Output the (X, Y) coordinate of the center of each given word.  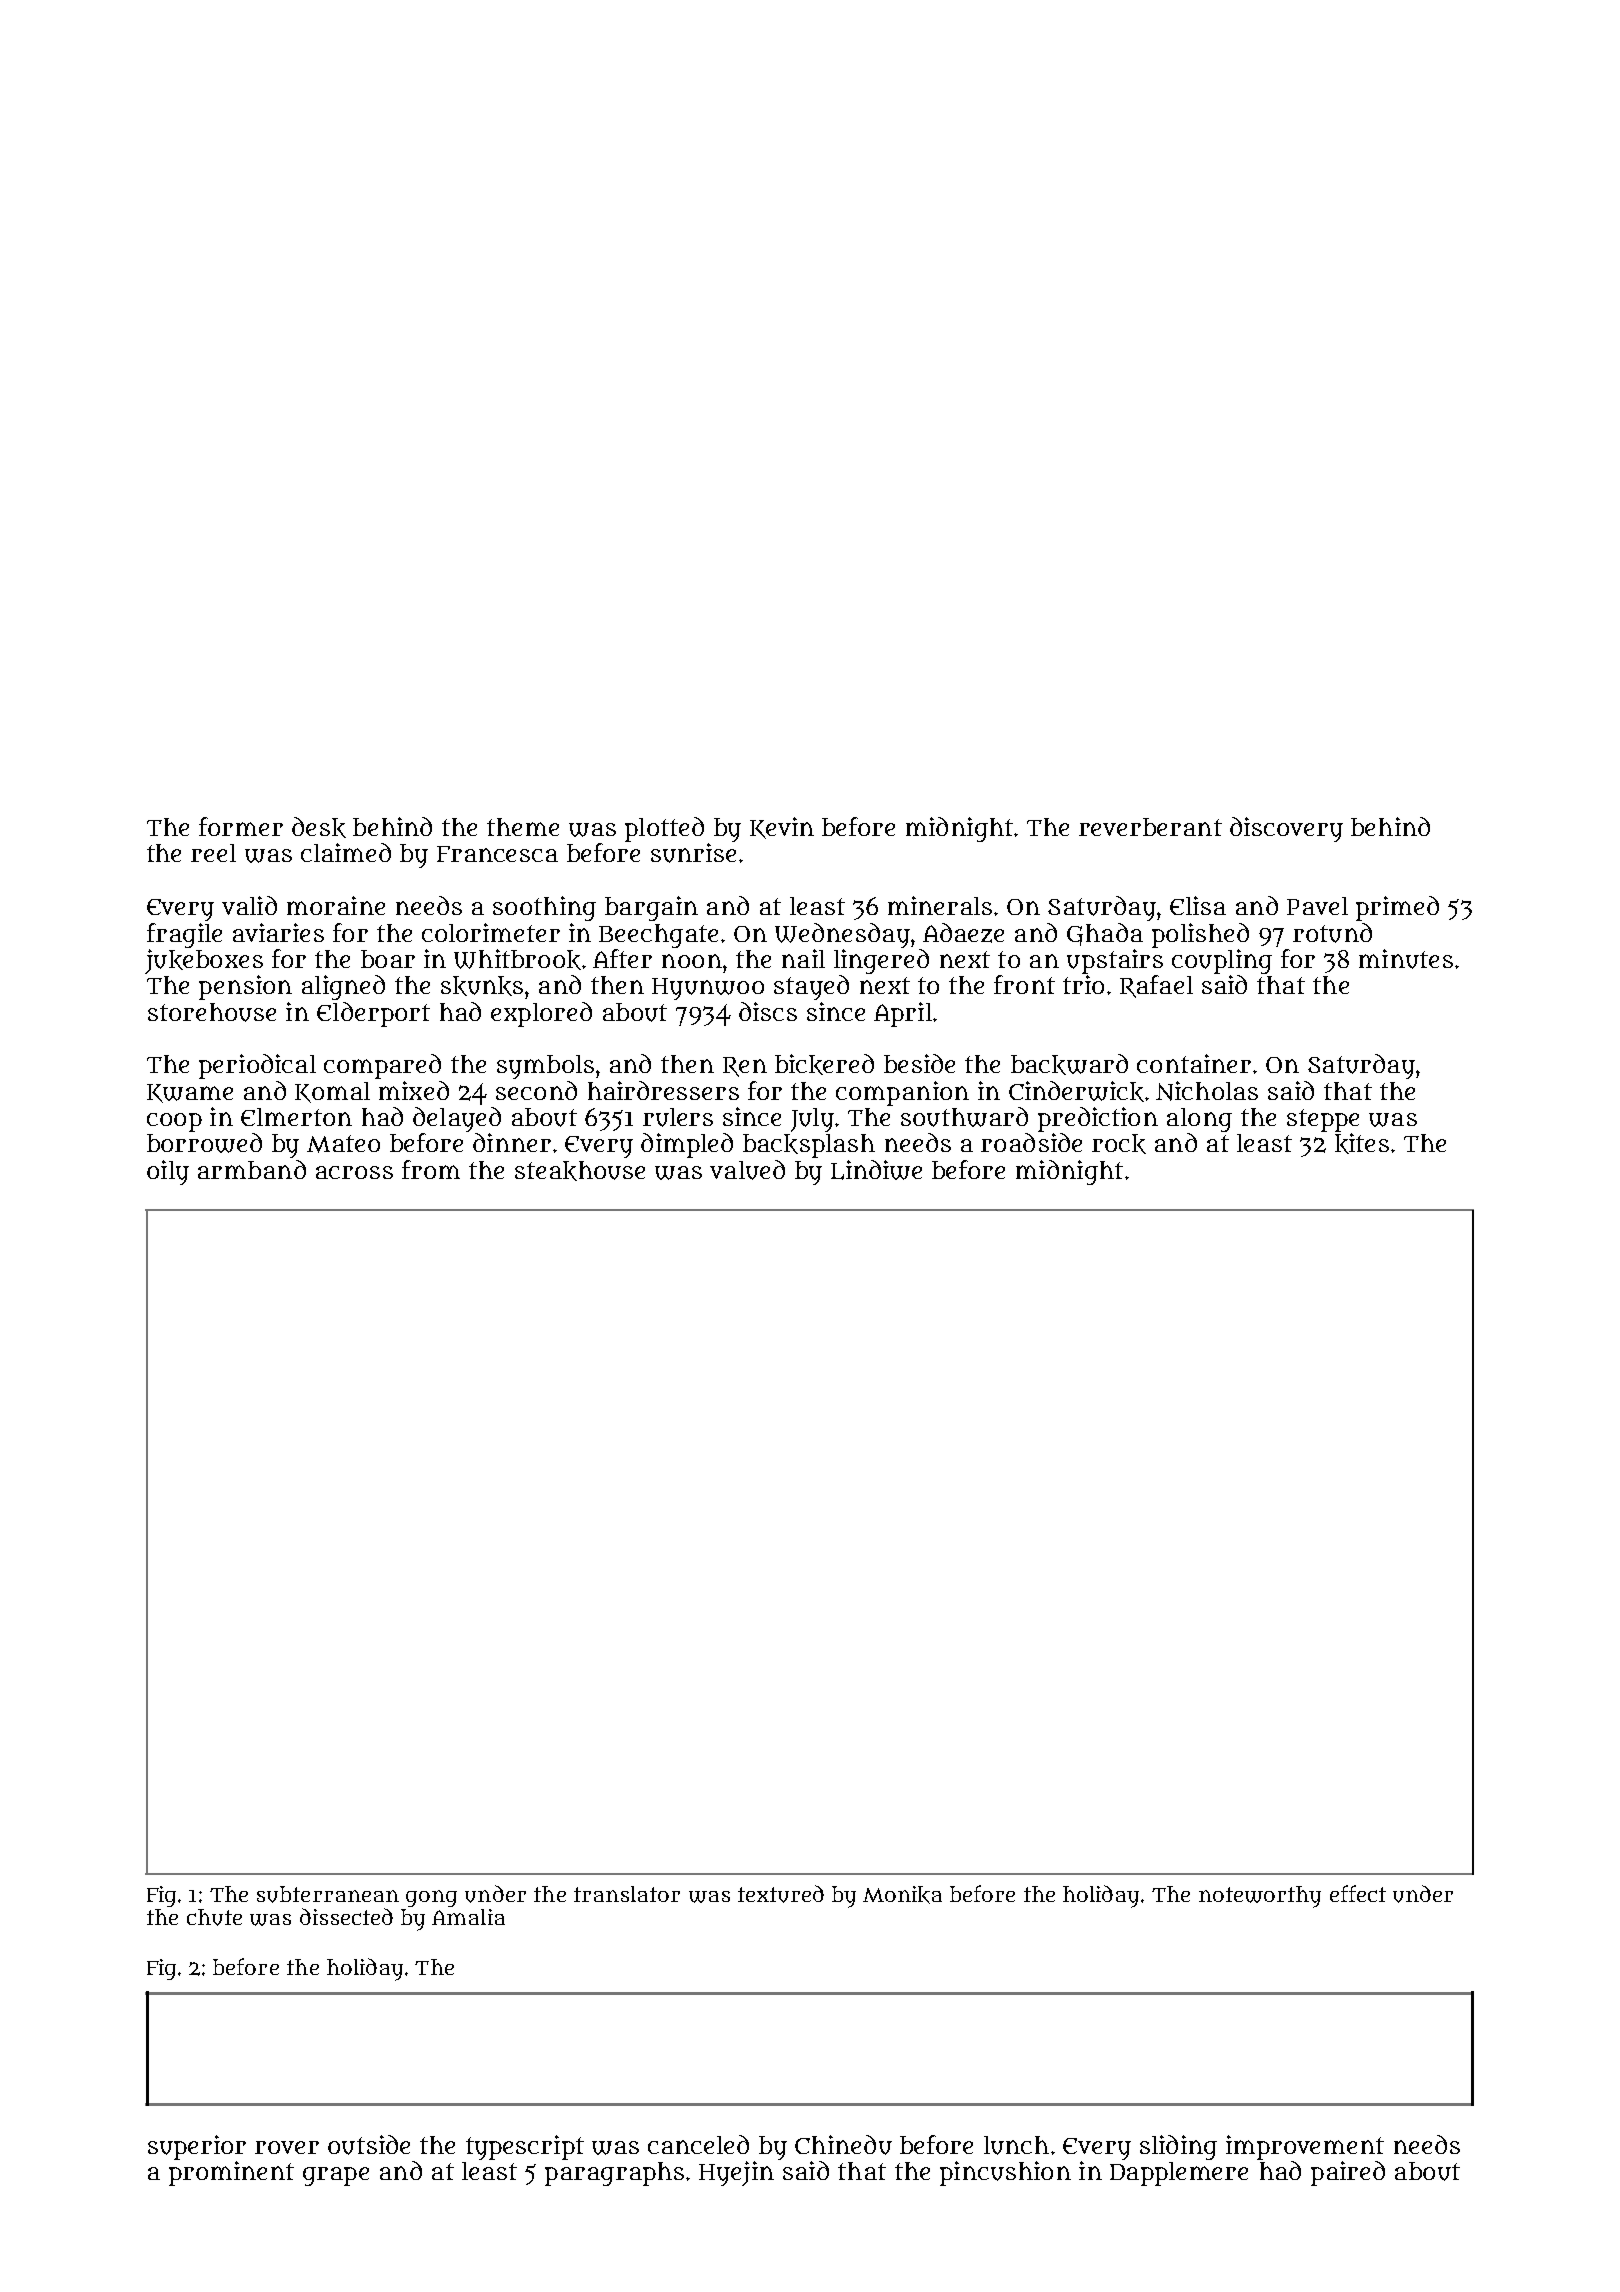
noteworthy (1260, 1897)
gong (431, 1898)
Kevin (782, 828)
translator (627, 1894)
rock (1119, 1144)
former (241, 826)
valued (747, 1170)
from (431, 1169)
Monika (902, 1895)
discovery (1286, 829)
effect (1358, 1893)
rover (287, 2147)
